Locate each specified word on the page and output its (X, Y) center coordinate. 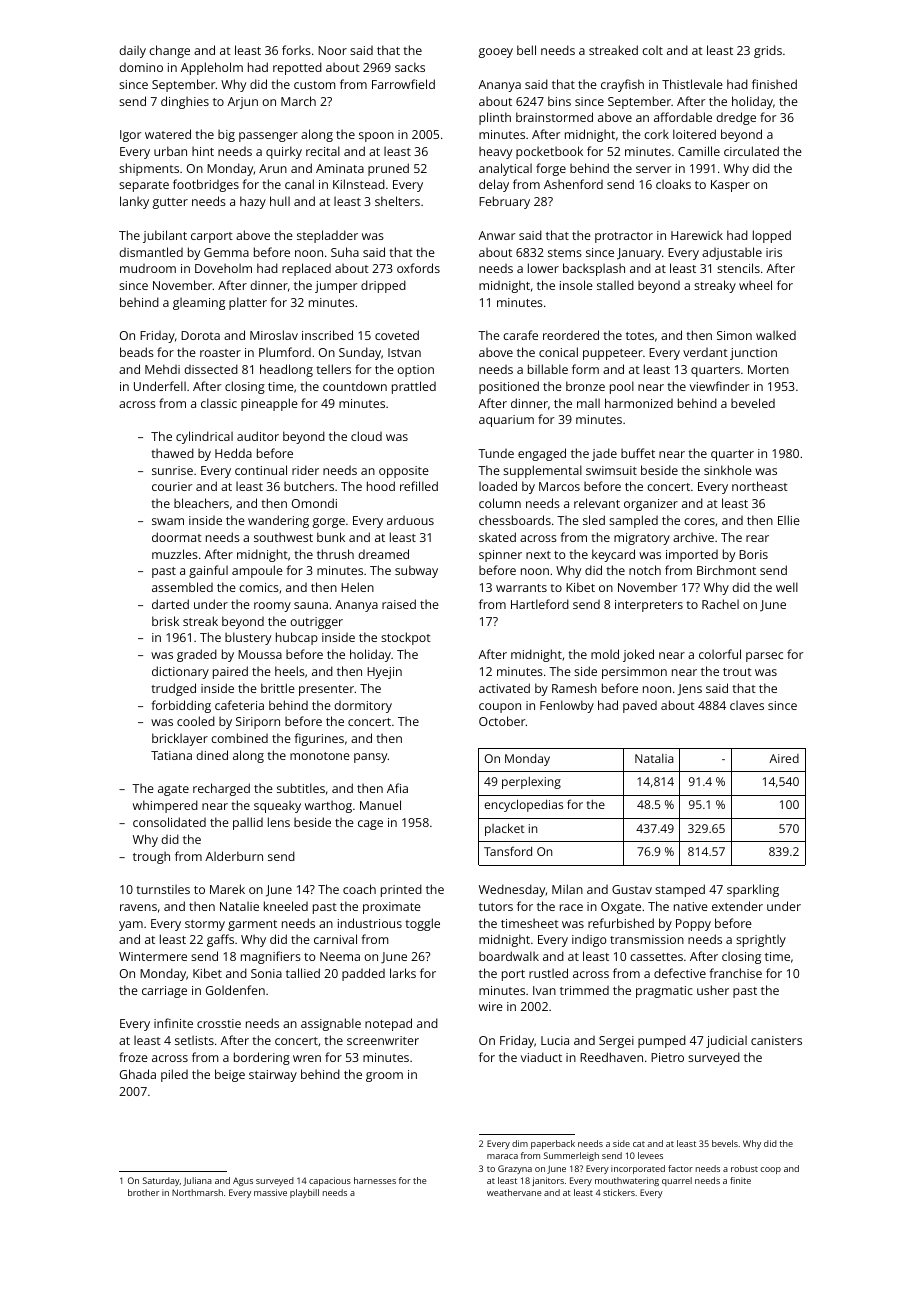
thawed (172, 453)
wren (307, 1058)
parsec (764, 657)
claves (747, 705)
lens (279, 822)
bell (526, 50)
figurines (319, 739)
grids (768, 51)
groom (384, 1077)
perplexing (531, 783)
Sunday (360, 353)
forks (296, 50)
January (639, 254)
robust (744, 1168)
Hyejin (384, 673)
